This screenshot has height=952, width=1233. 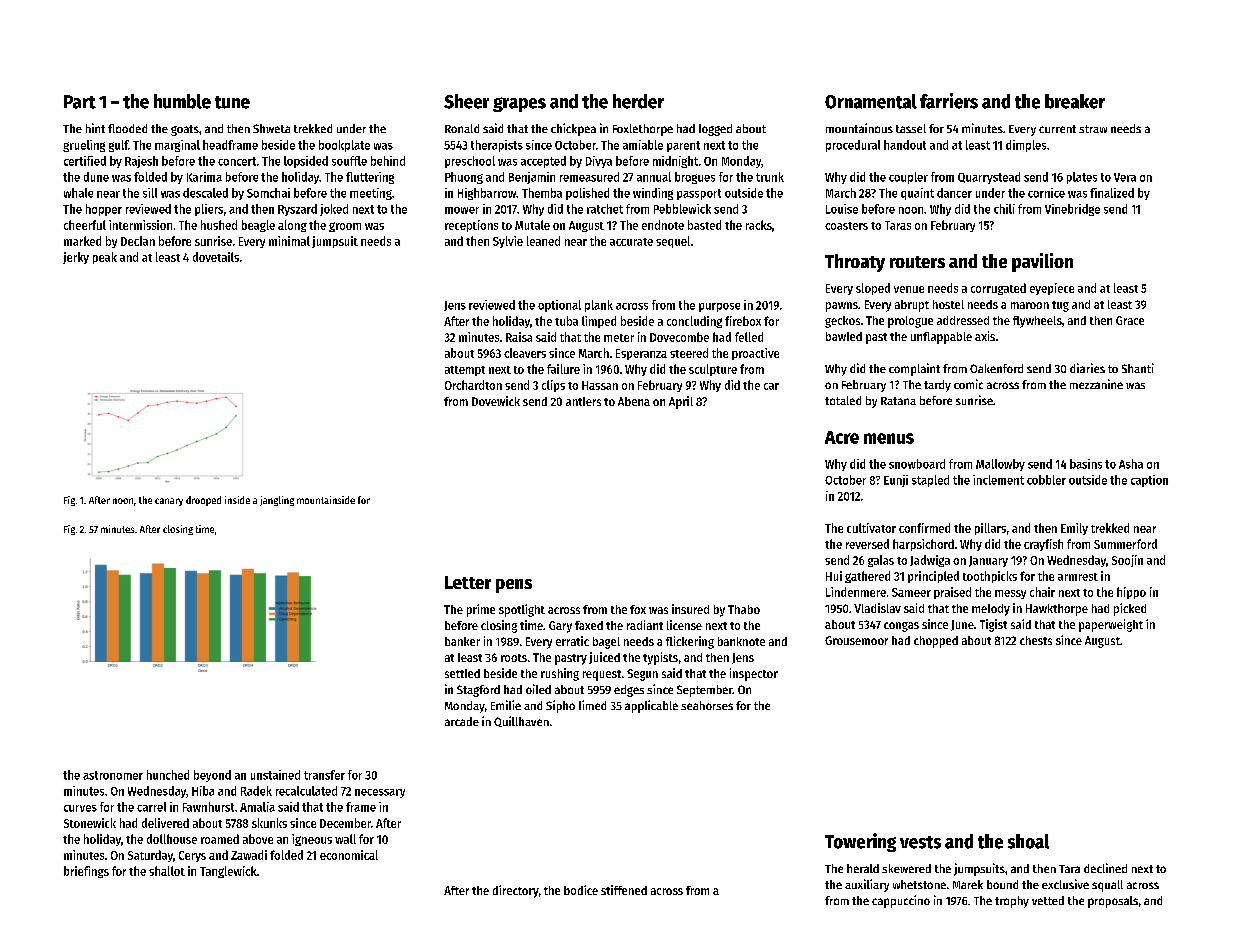 I want to click on settled, so click(x=462, y=673).
